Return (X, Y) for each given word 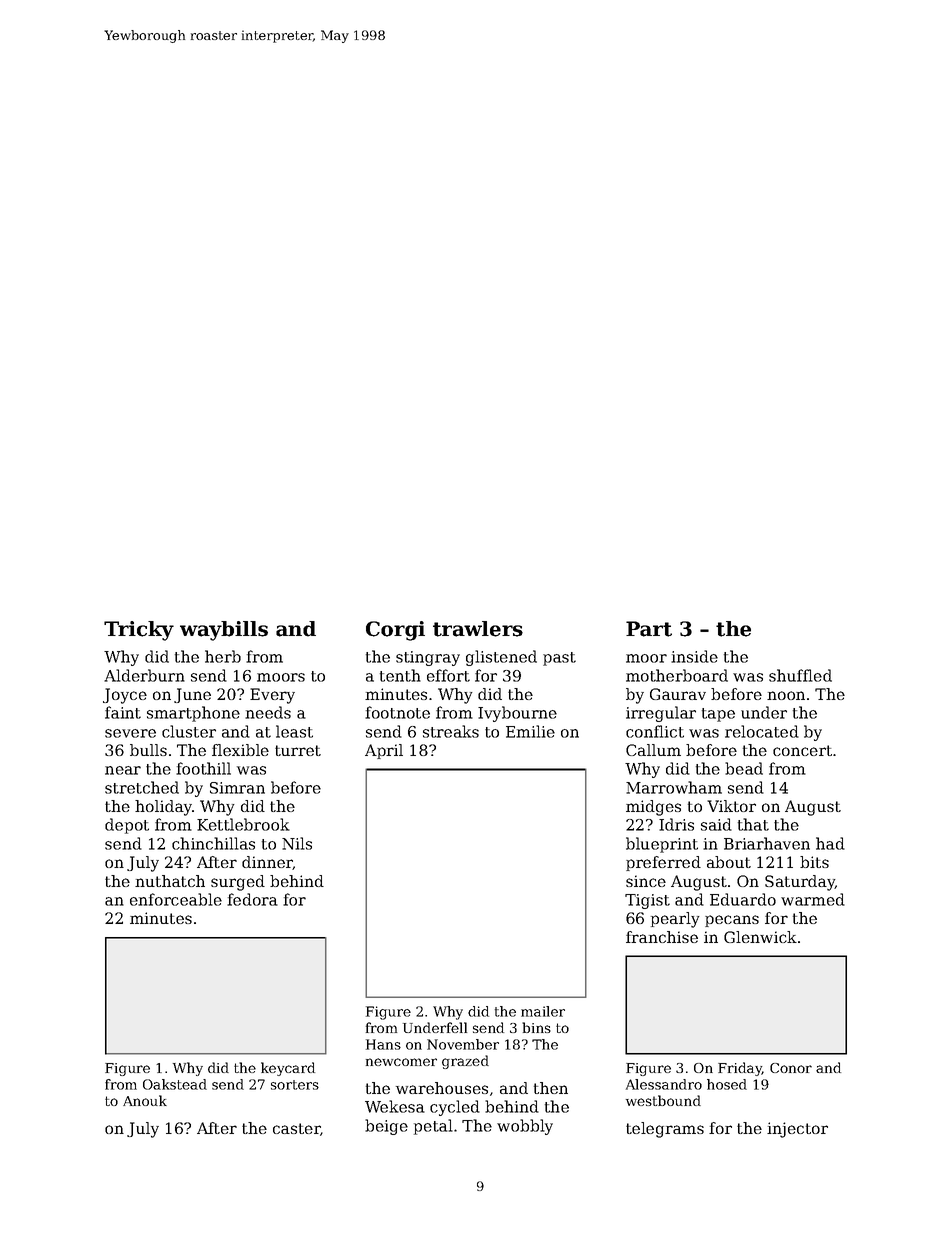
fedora (252, 899)
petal (433, 1127)
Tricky (139, 631)
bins (536, 1027)
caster (296, 1128)
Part (649, 629)
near (123, 770)
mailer (543, 1011)
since (646, 881)
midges (653, 808)
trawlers (478, 629)
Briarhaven (767, 843)
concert (802, 750)
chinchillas (213, 843)
